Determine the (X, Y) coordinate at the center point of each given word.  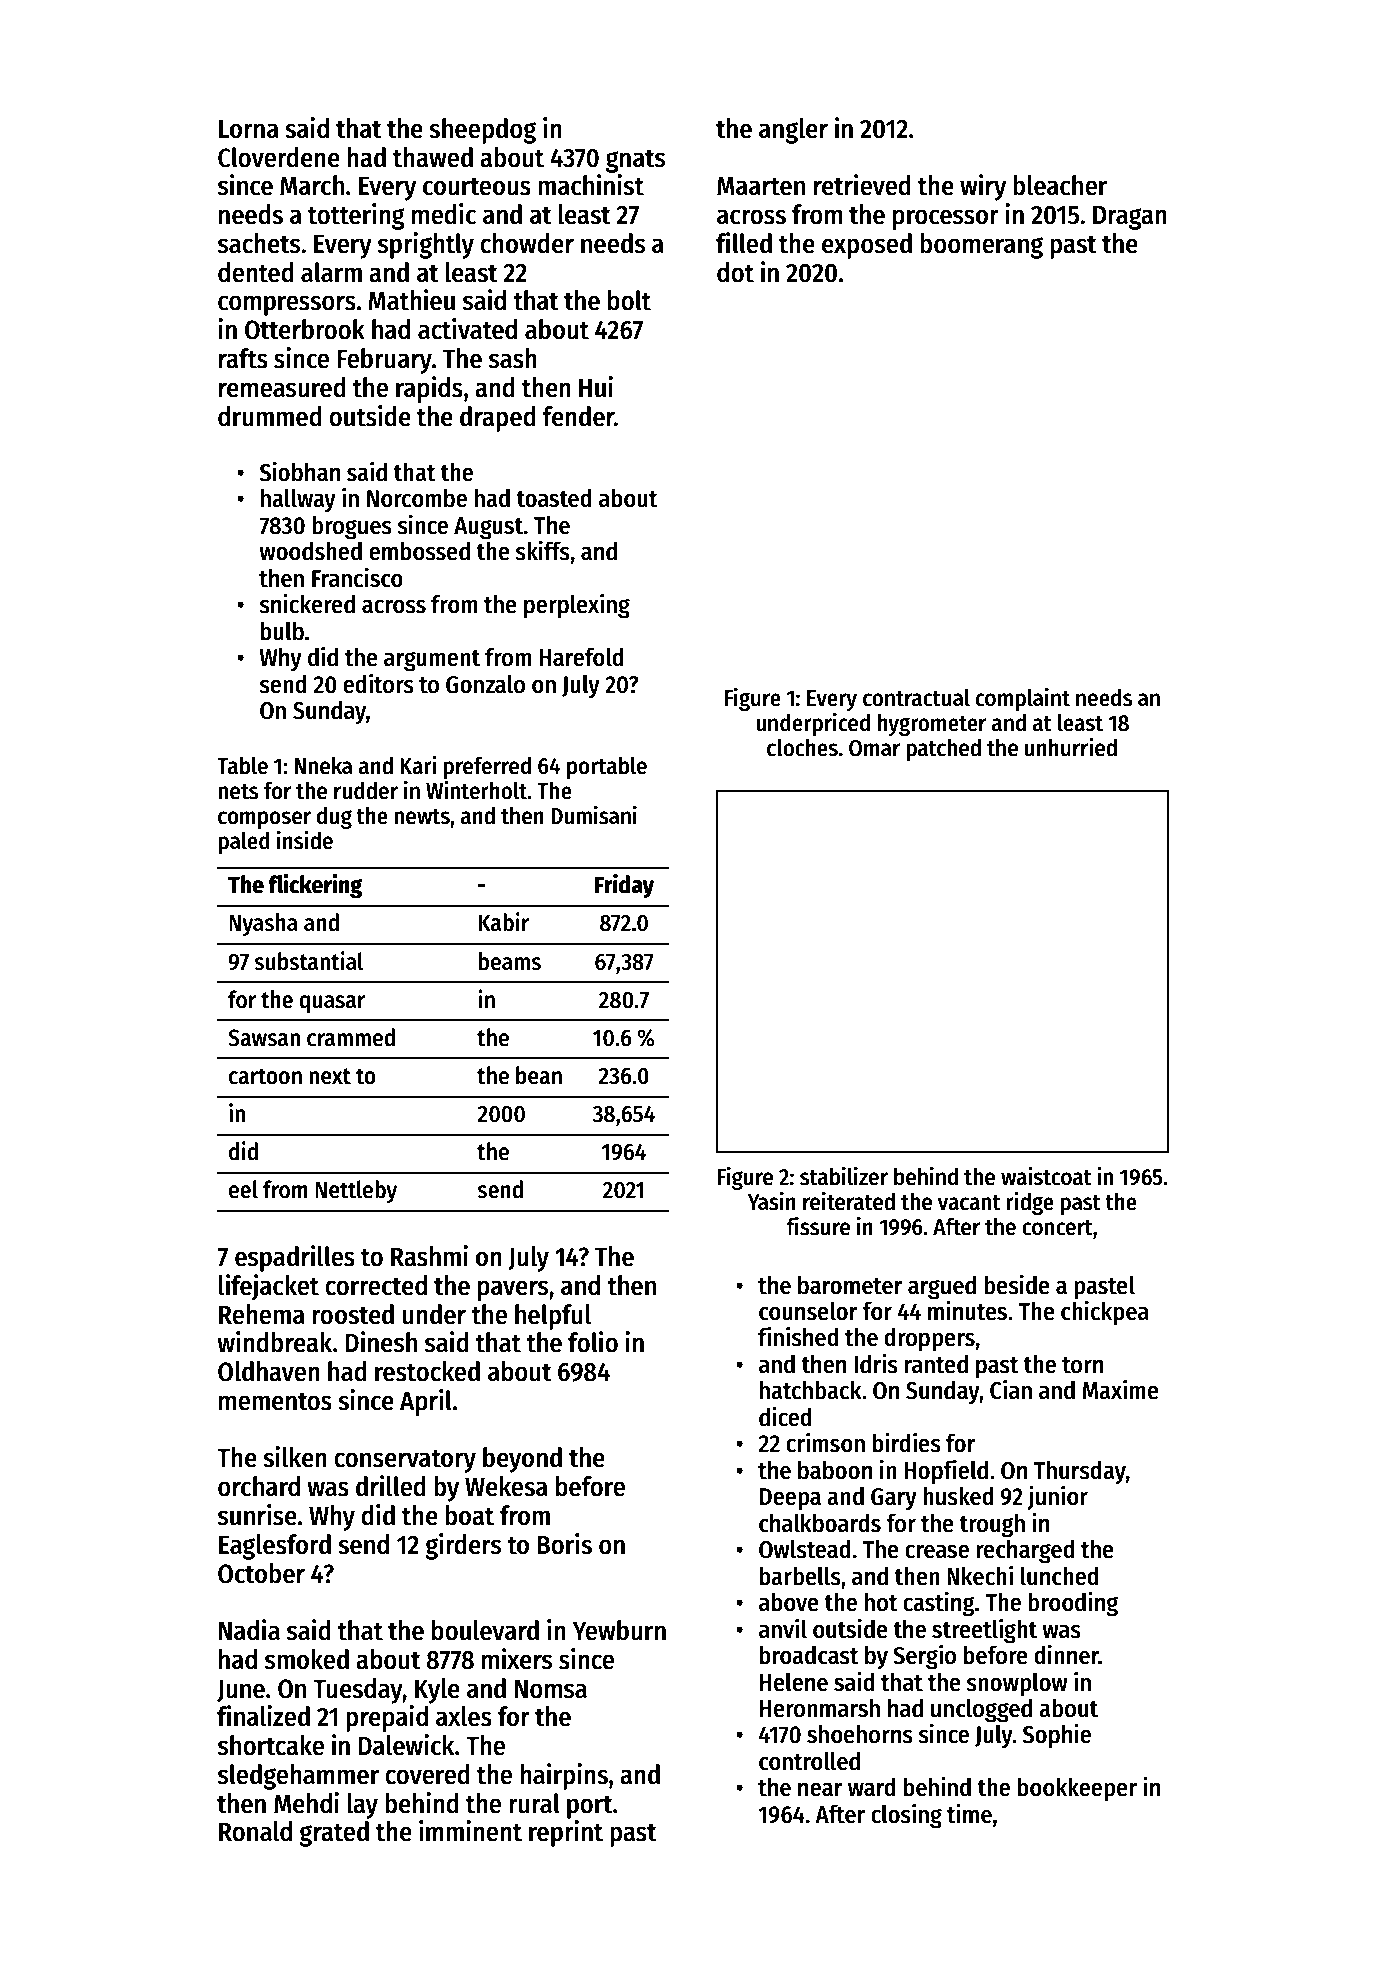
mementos (275, 1401)
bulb (282, 631)
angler (793, 131)
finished (798, 1336)
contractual (916, 698)
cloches (802, 747)
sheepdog (482, 131)
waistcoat (1046, 1176)
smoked (307, 1659)
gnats (635, 161)
